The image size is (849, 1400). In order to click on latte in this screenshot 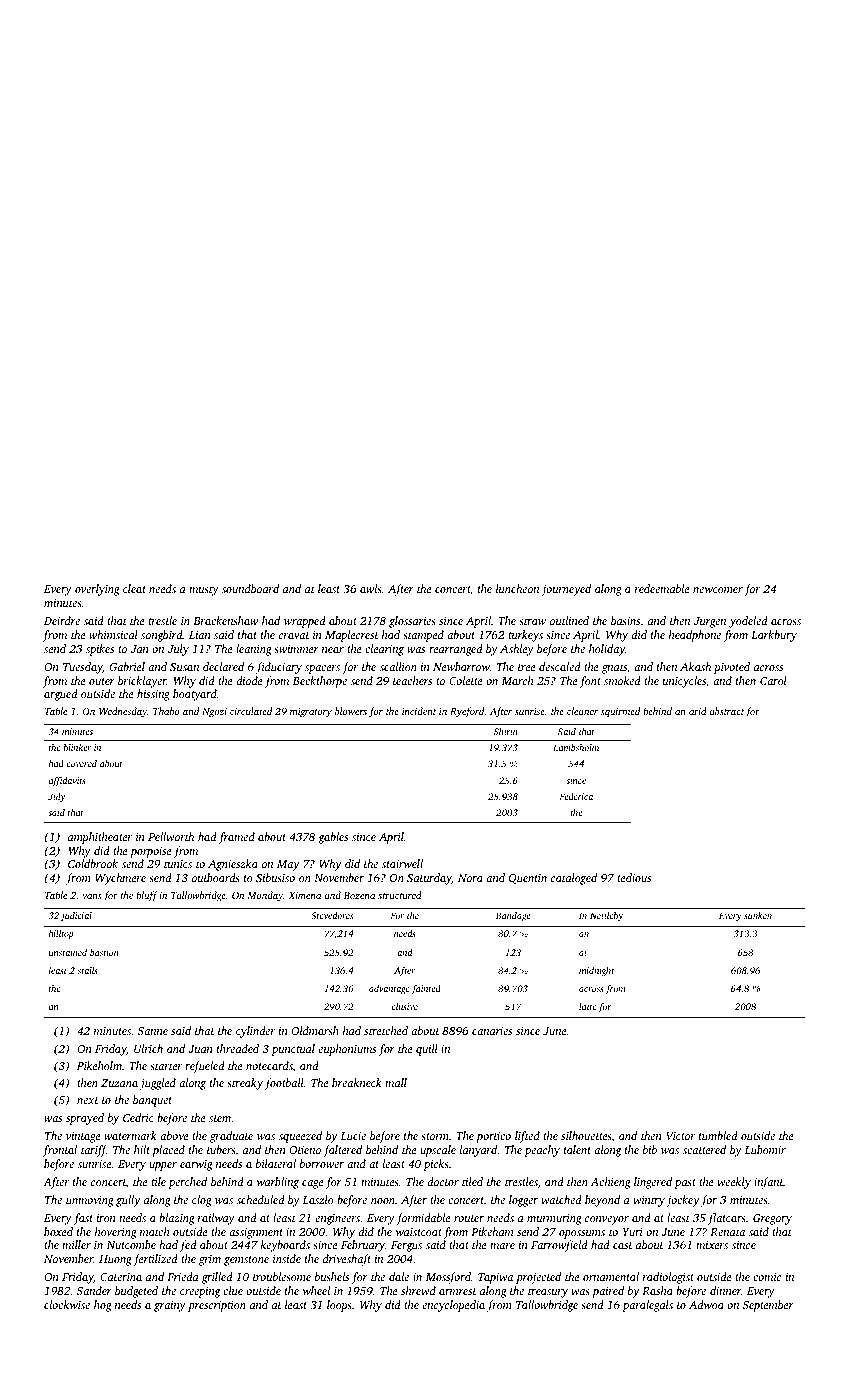, I will do `click(588, 1006)`.
